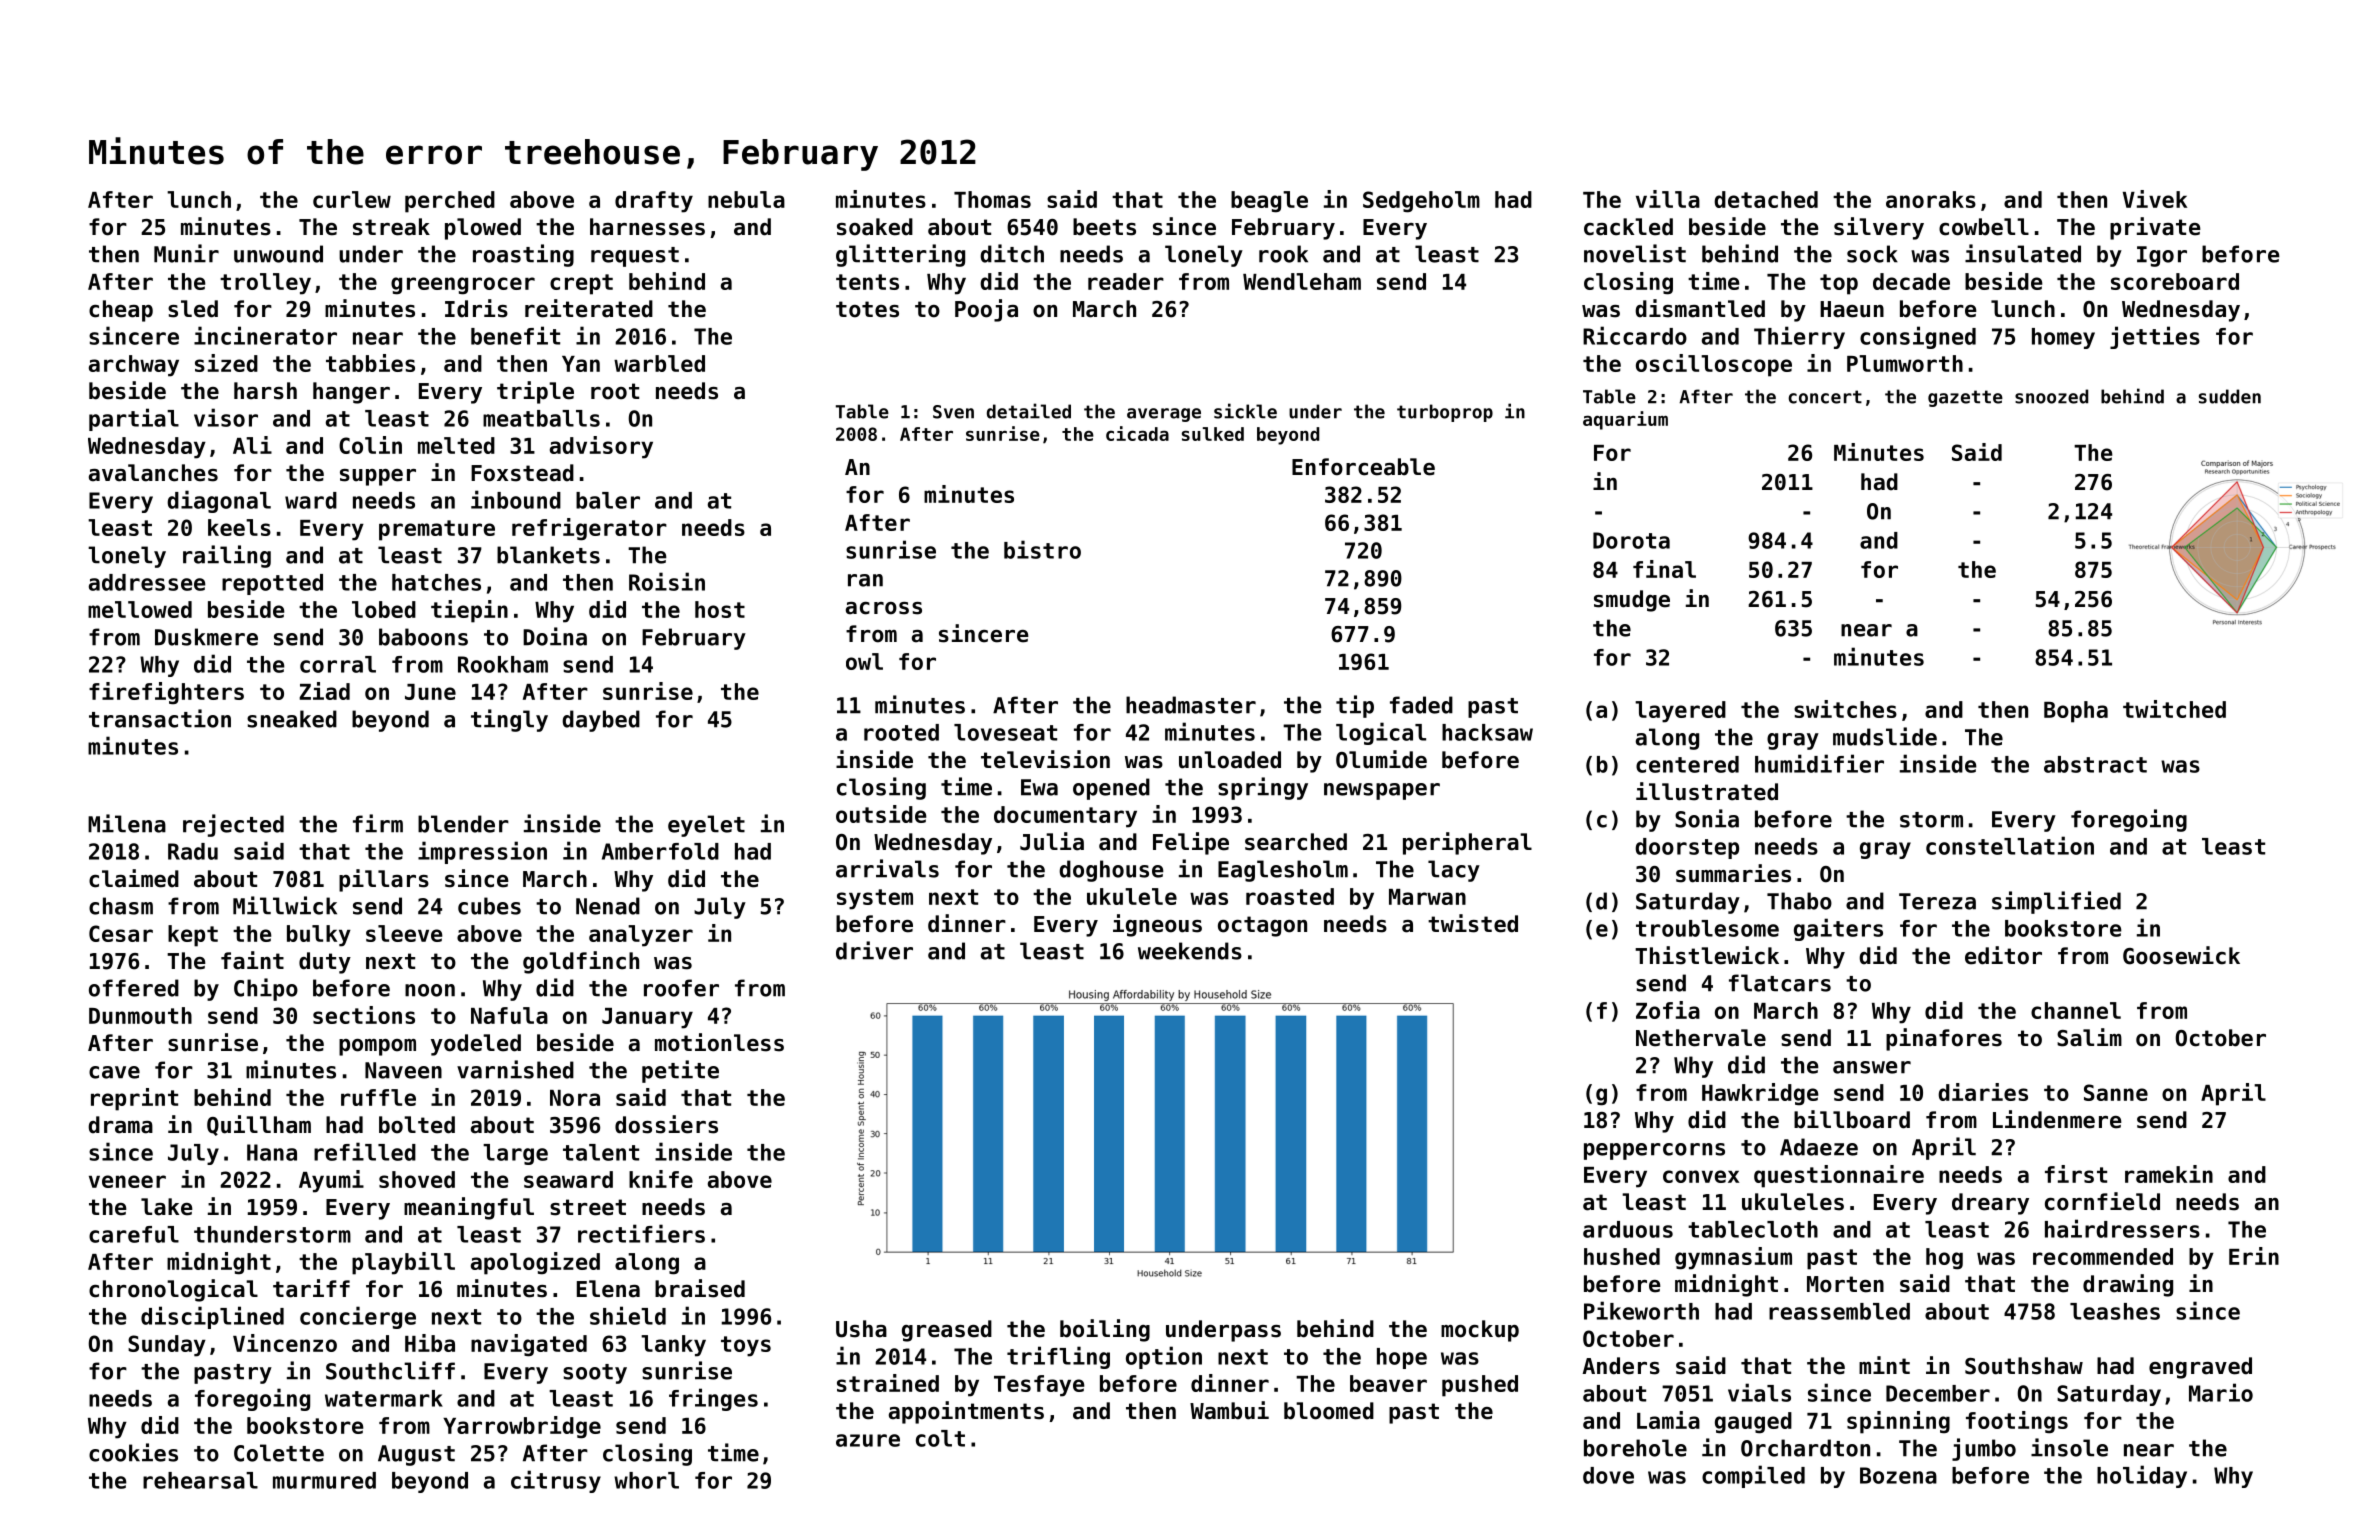 This page has width=2380, height=1540. I want to click on citrusy, so click(556, 1481).
